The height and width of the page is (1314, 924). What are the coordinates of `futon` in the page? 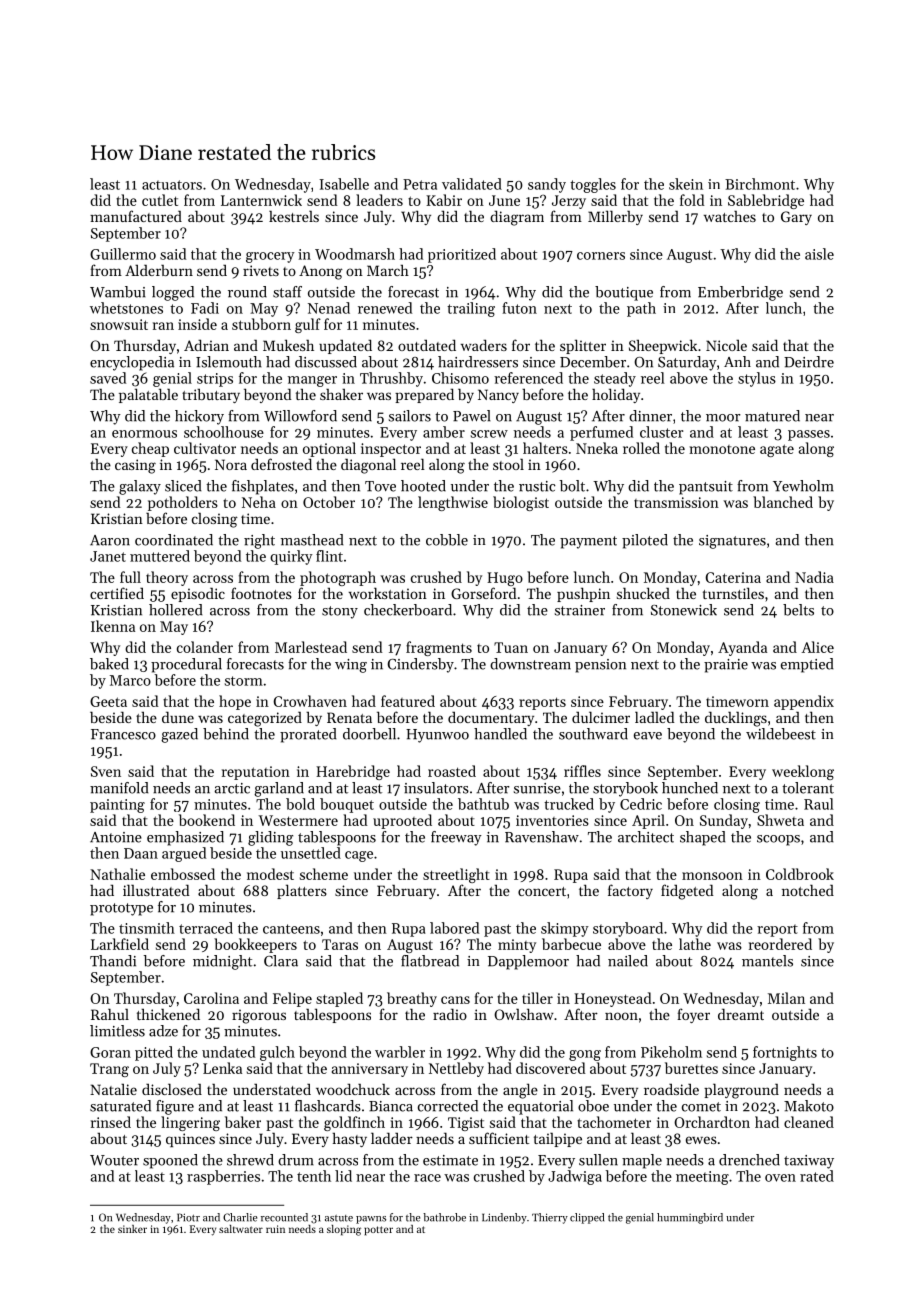 It's located at (519, 308).
